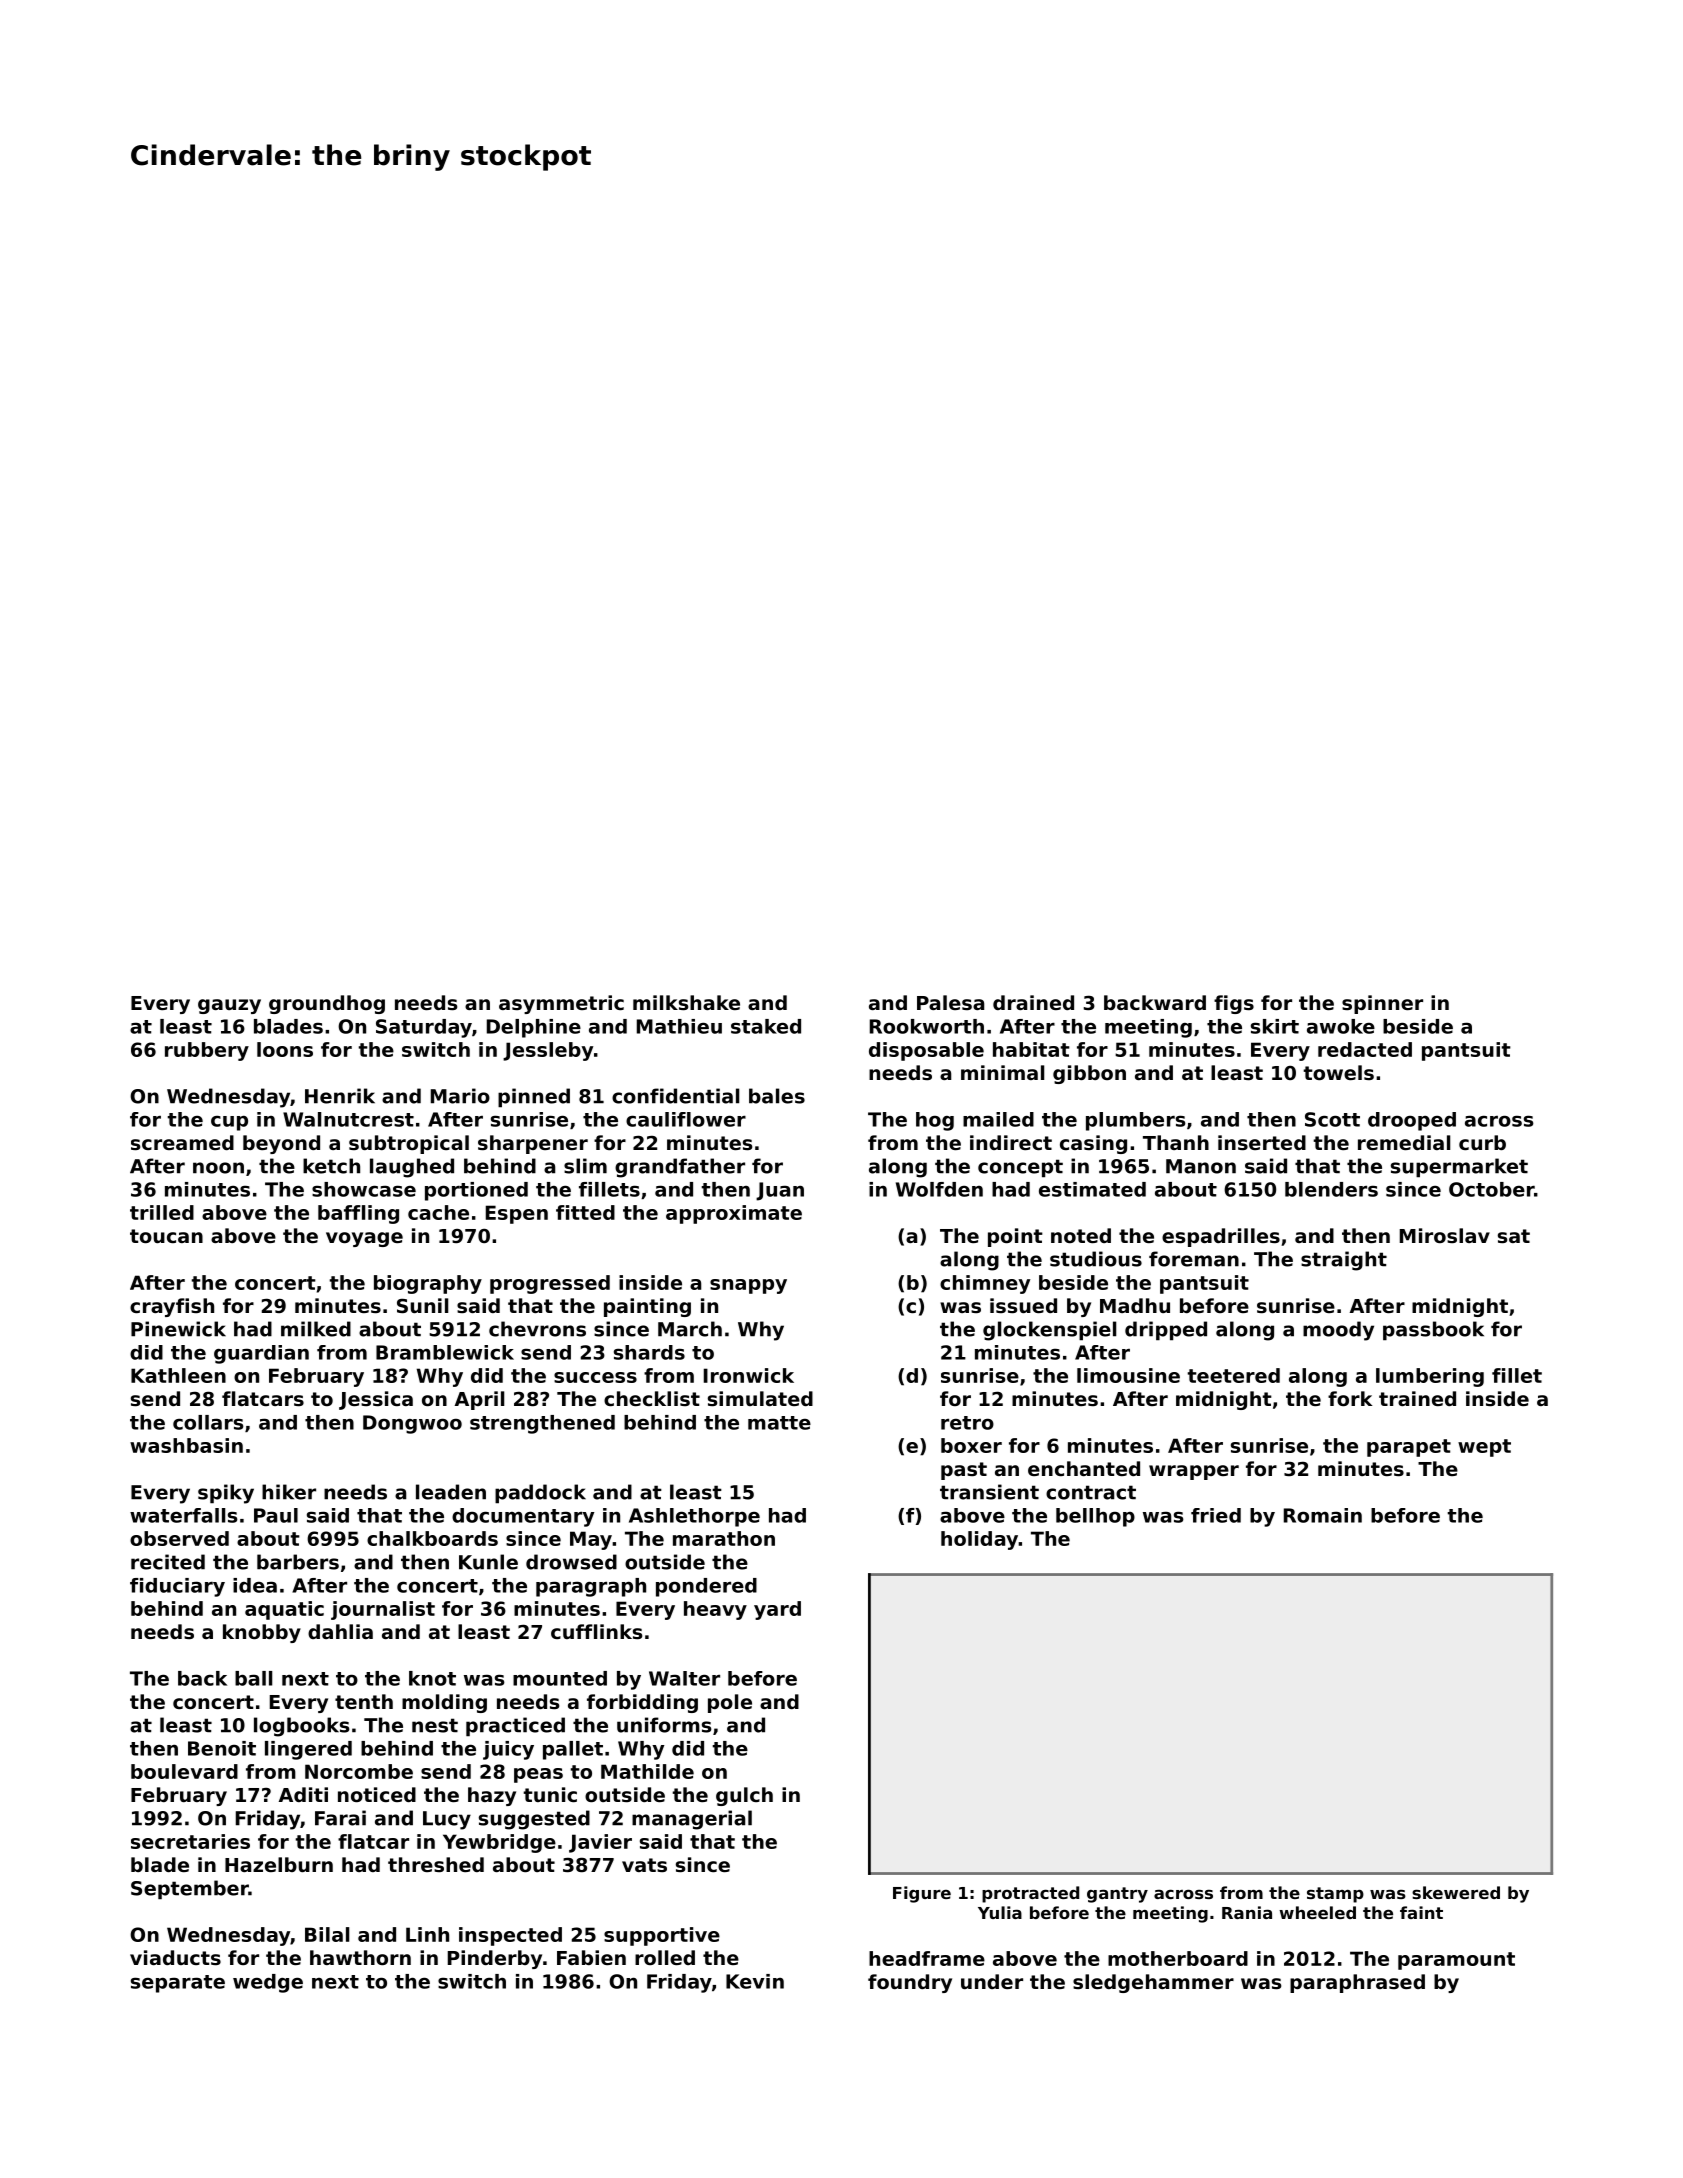 The width and height of the screenshot is (1683, 2178). What do you see at coordinates (665, 1957) in the screenshot?
I see `rolled` at bounding box center [665, 1957].
